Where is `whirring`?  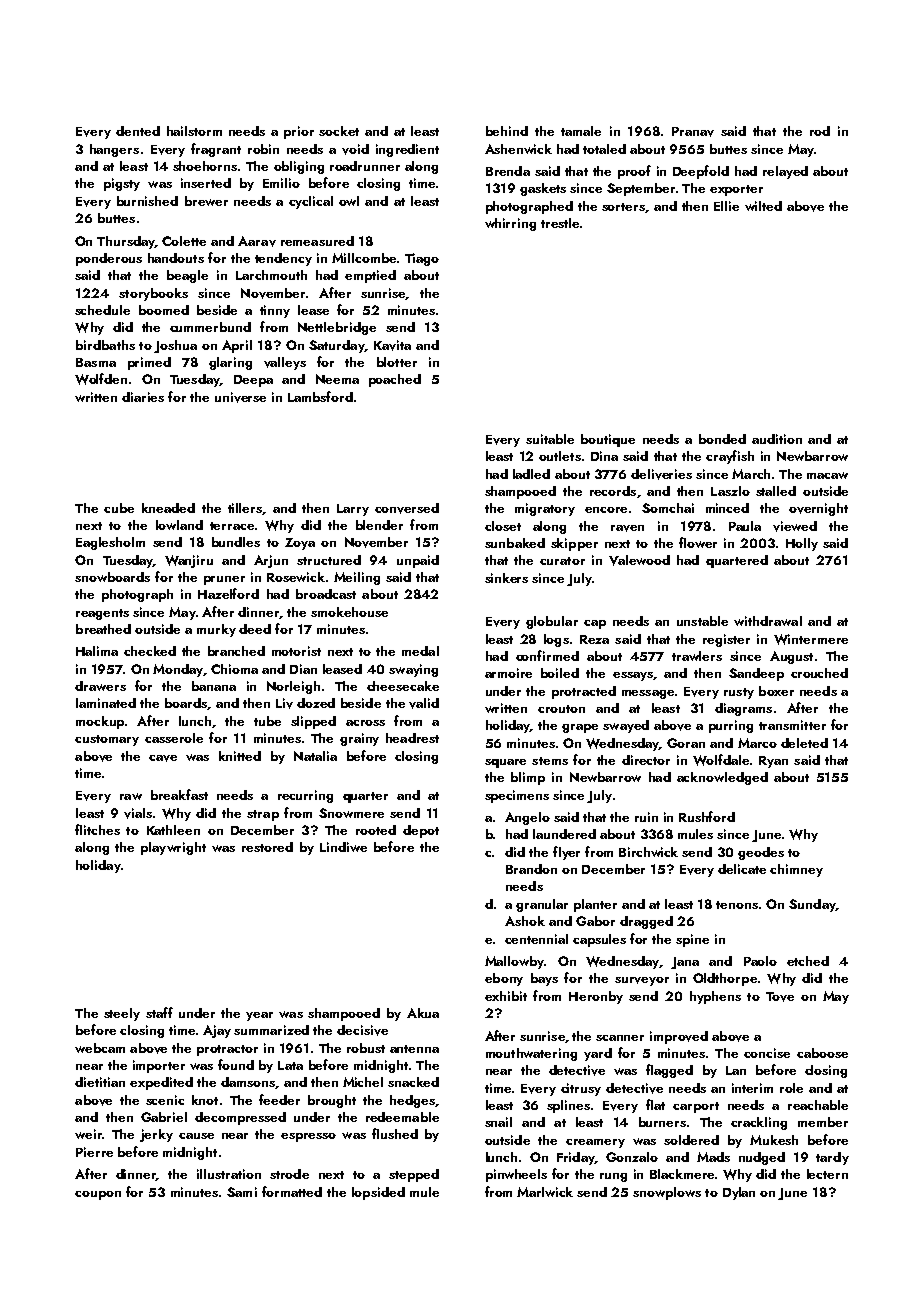
whirring is located at coordinates (510, 224).
